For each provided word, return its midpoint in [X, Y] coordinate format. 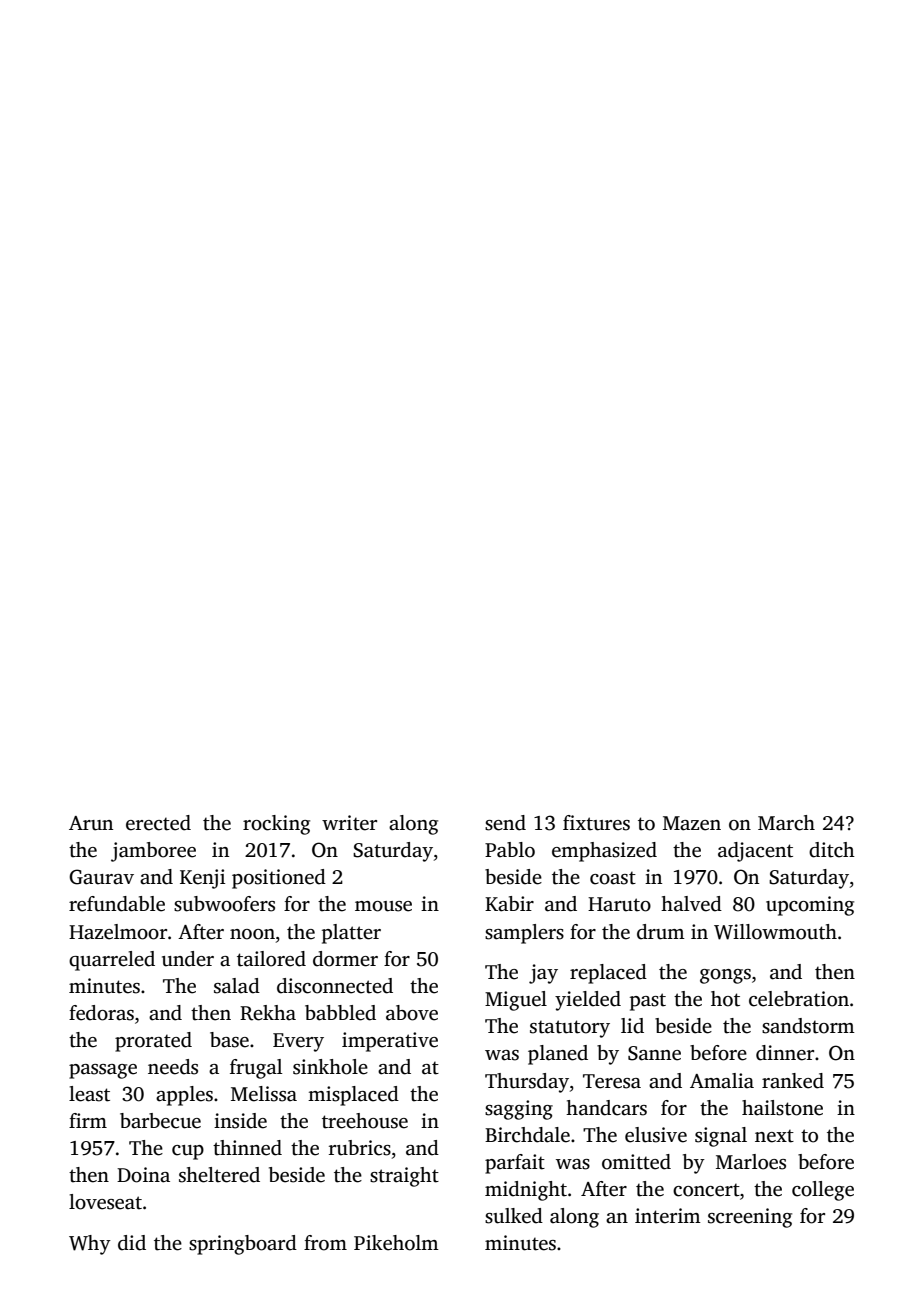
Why [90, 1245]
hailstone [782, 1108]
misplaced [353, 1096]
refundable [117, 904]
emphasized [604, 852]
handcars [606, 1108]
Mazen [692, 823]
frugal [256, 1069]
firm [88, 1120]
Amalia [722, 1081]
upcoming [810, 906]
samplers [524, 934]
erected [158, 823]
